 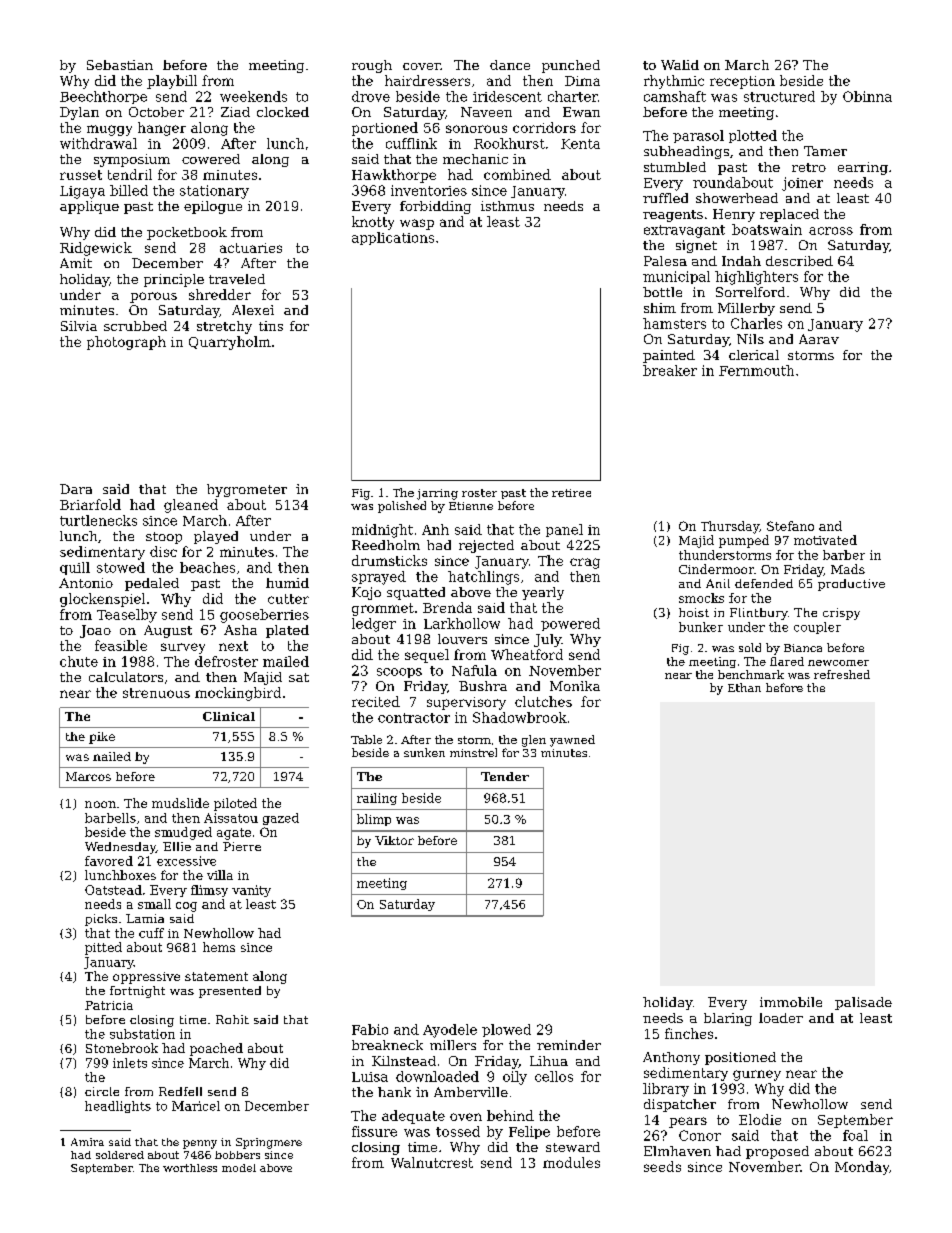 What do you see at coordinates (863, 1003) in the image?
I see `palisade` at bounding box center [863, 1003].
